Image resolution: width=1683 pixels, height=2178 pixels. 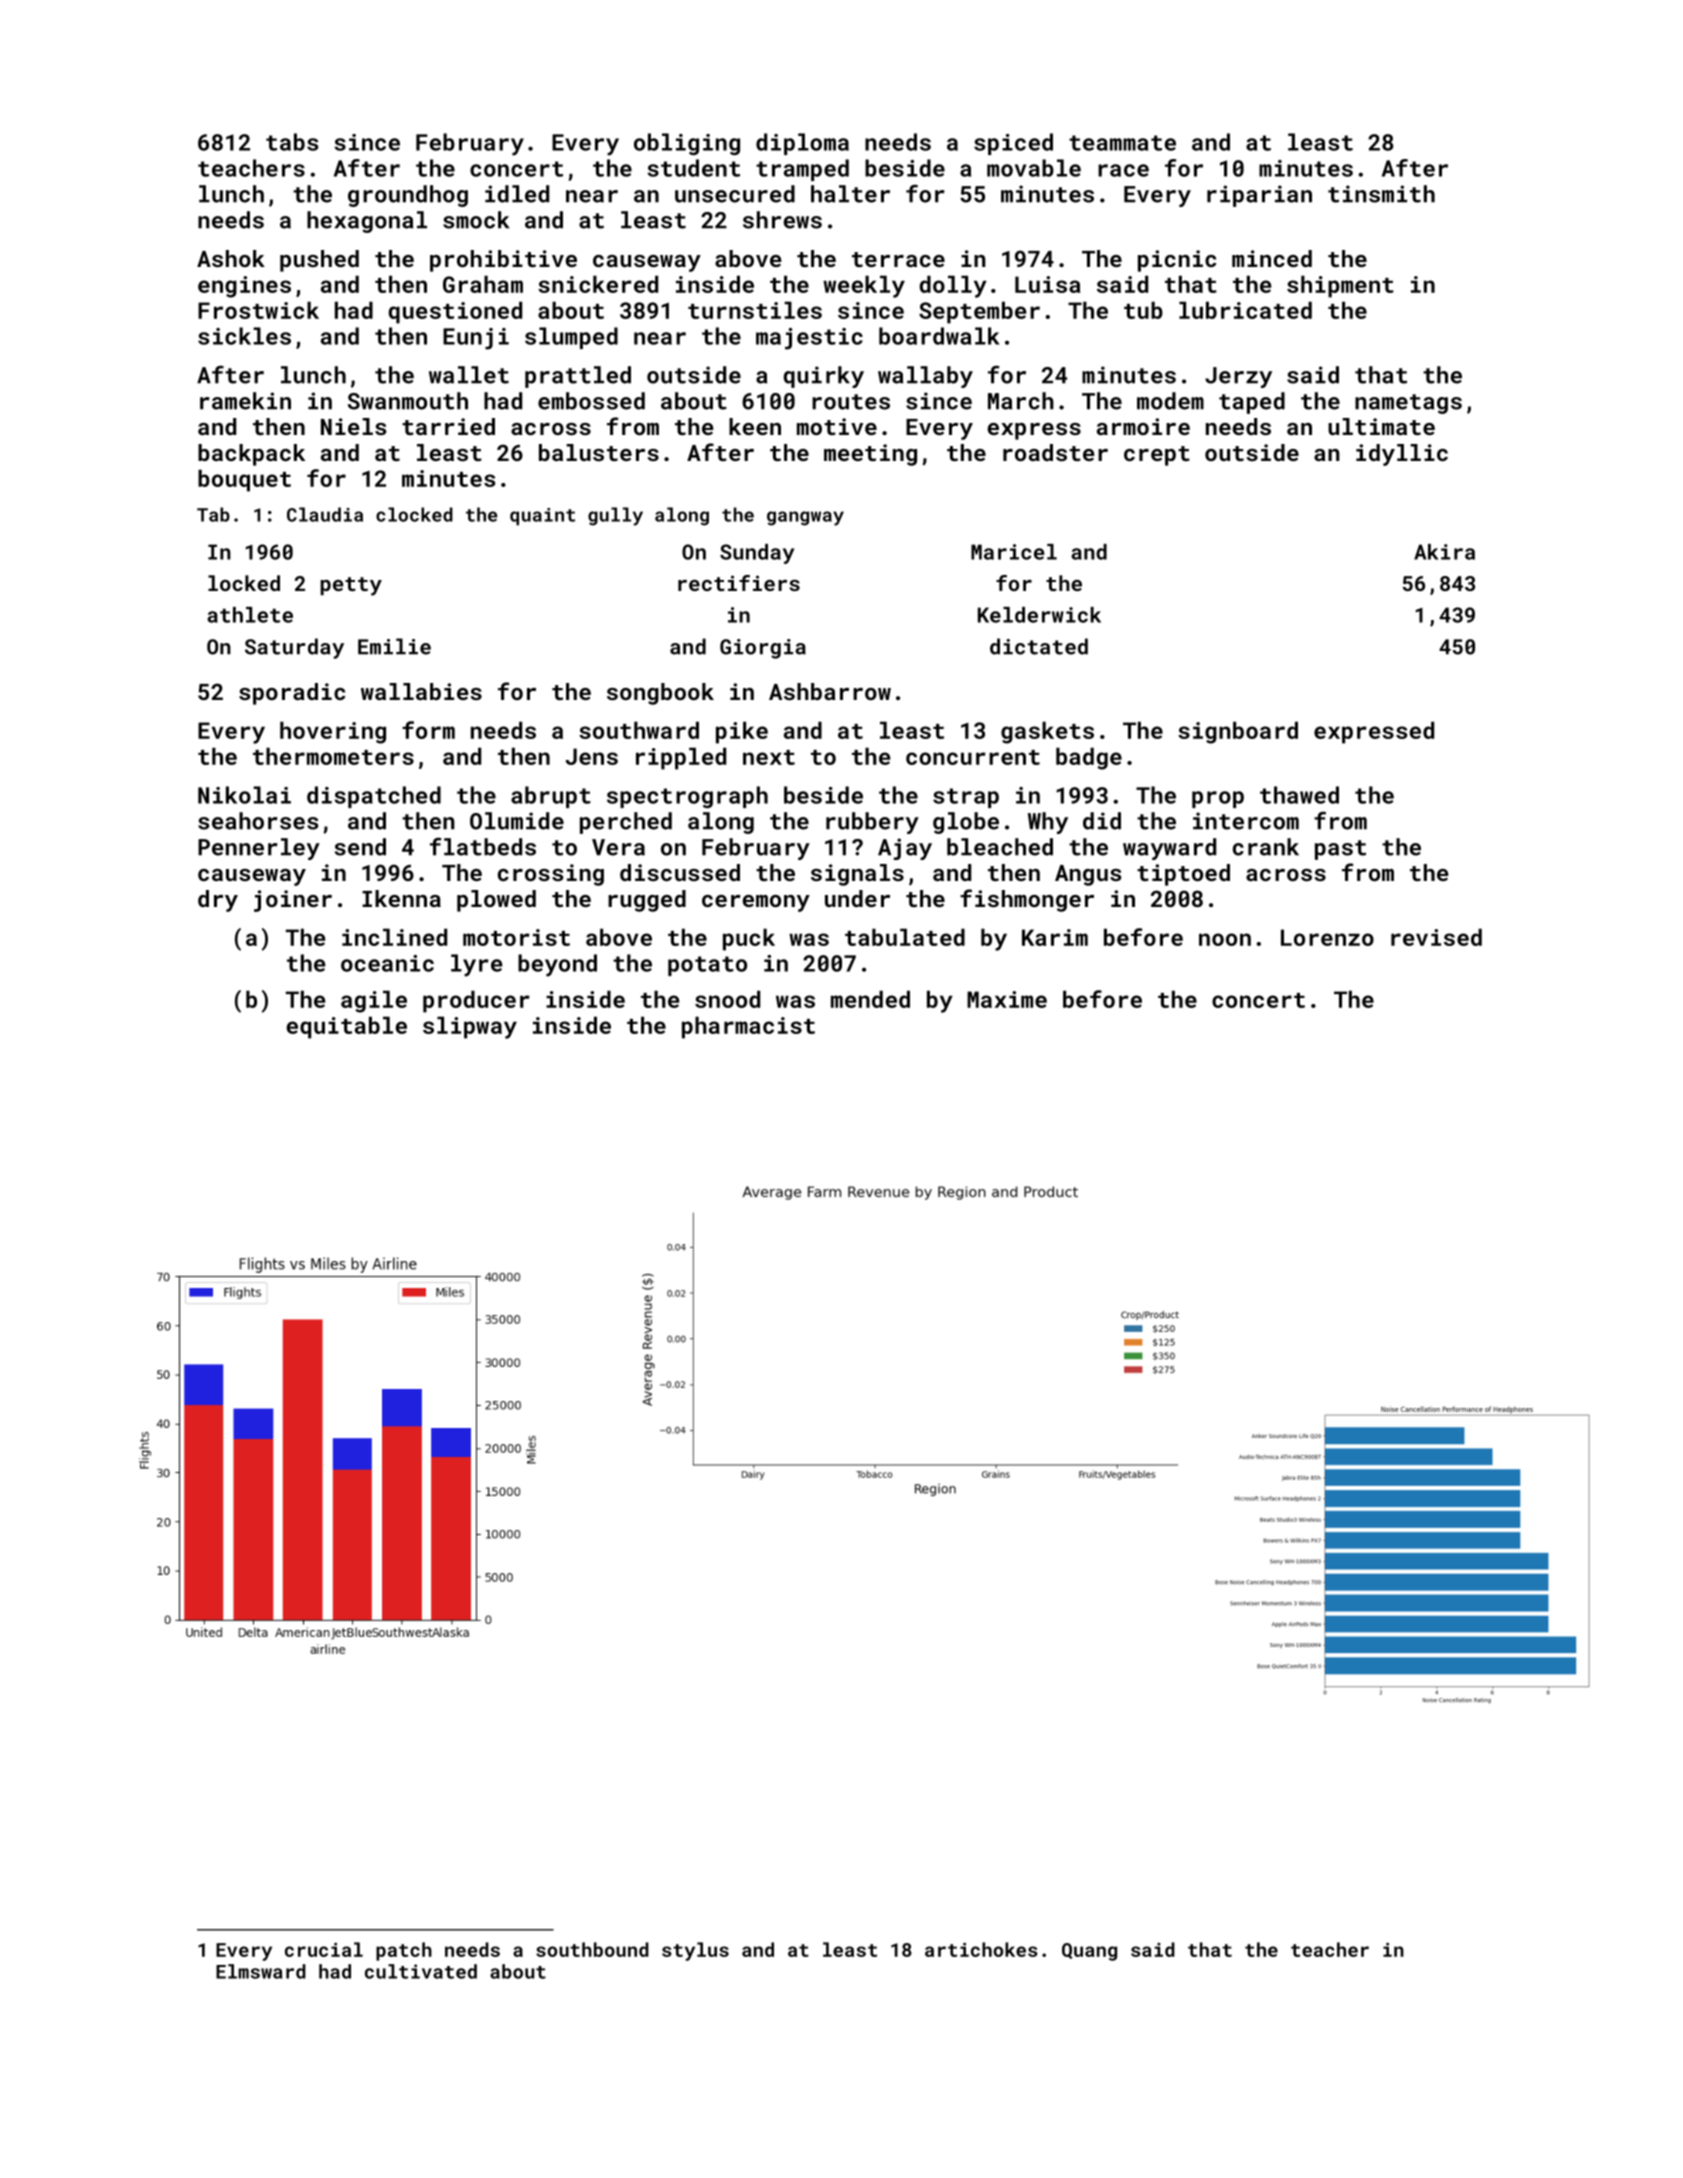 I want to click on Elmsward, so click(x=261, y=1971).
